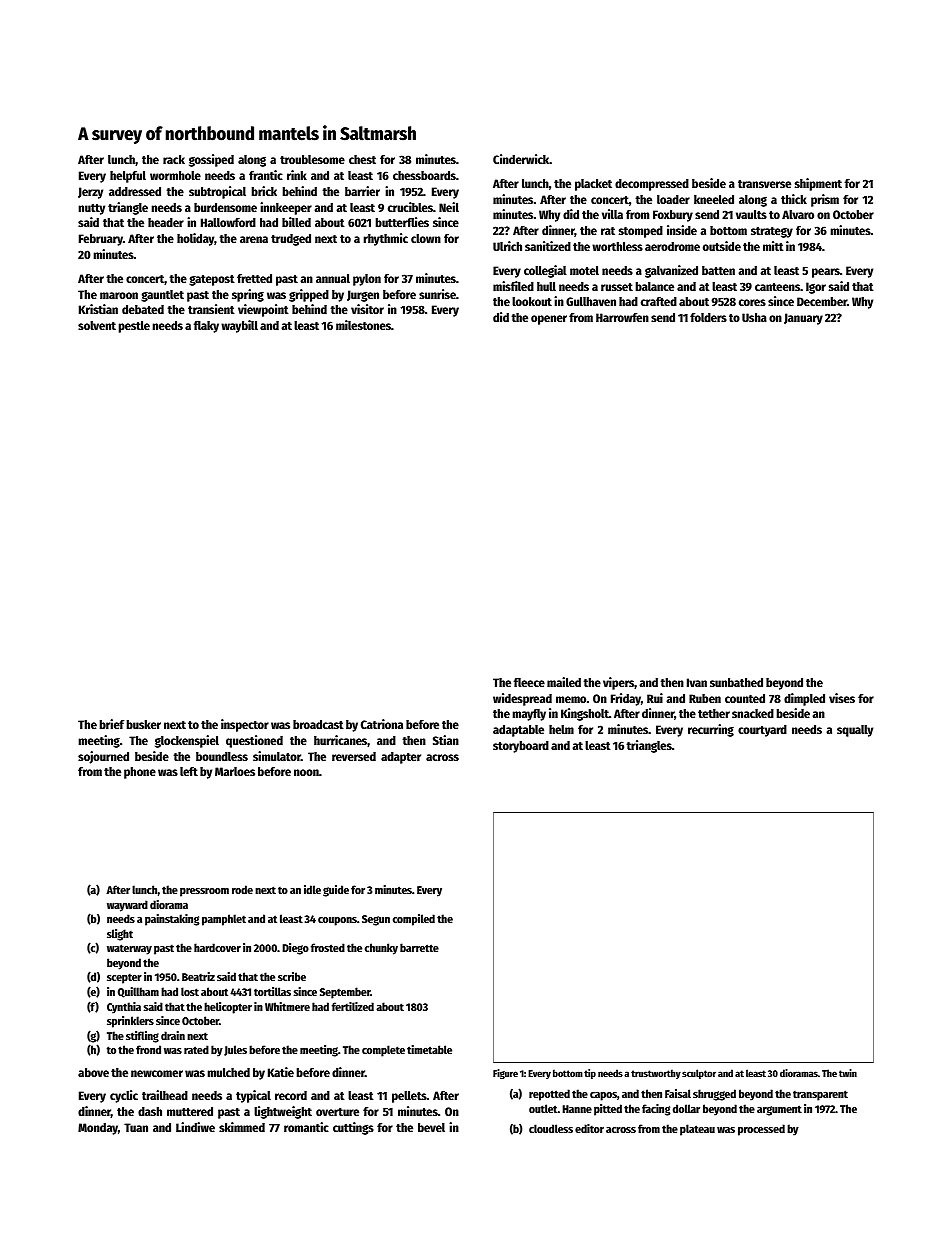 Image resolution: width=952 pixels, height=1233 pixels. What do you see at coordinates (98, 1129) in the page?
I see `Monday` at bounding box center [98, 1129].
